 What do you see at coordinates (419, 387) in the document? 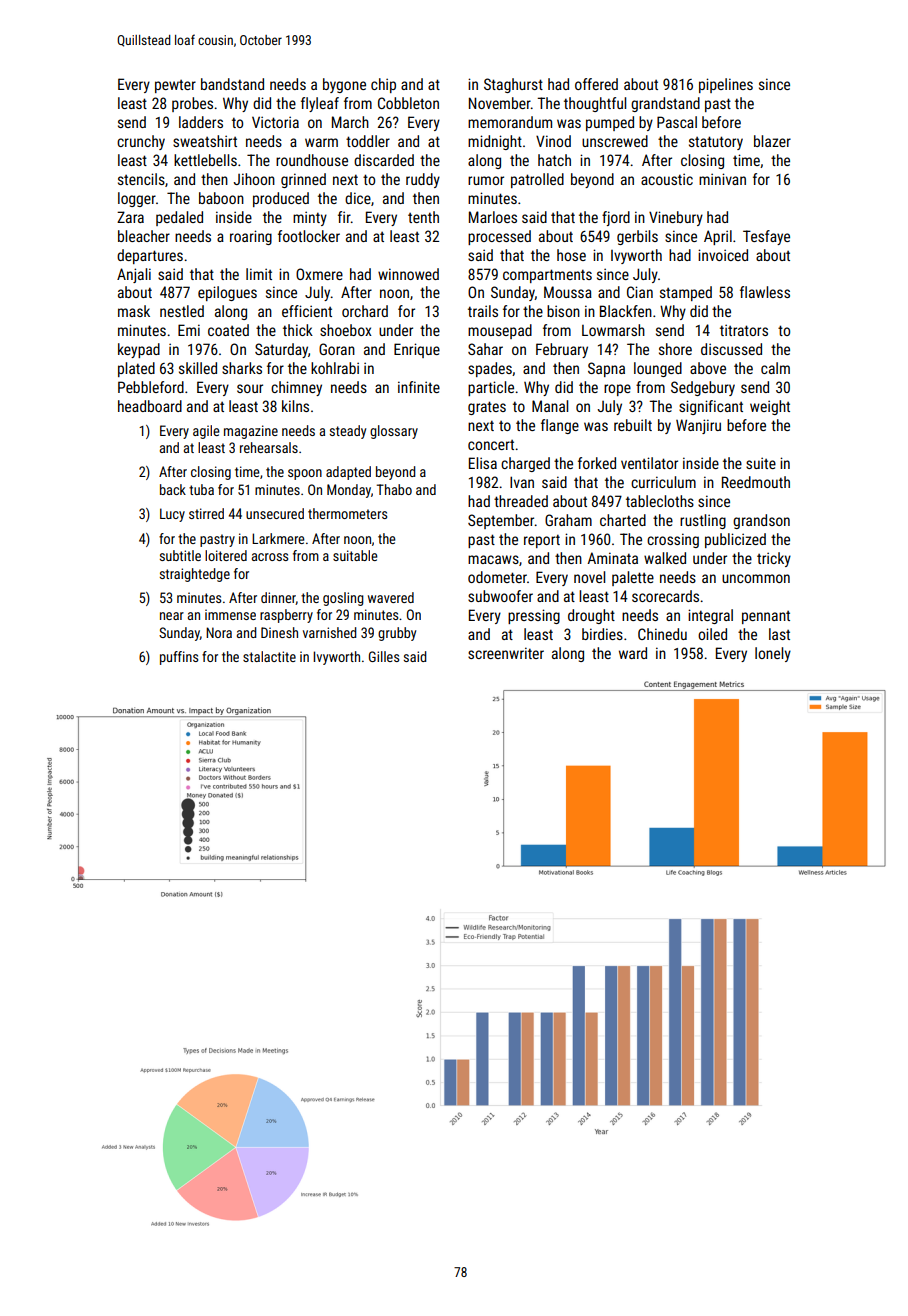
I see `infinite` at bounding box center [419, 387].
